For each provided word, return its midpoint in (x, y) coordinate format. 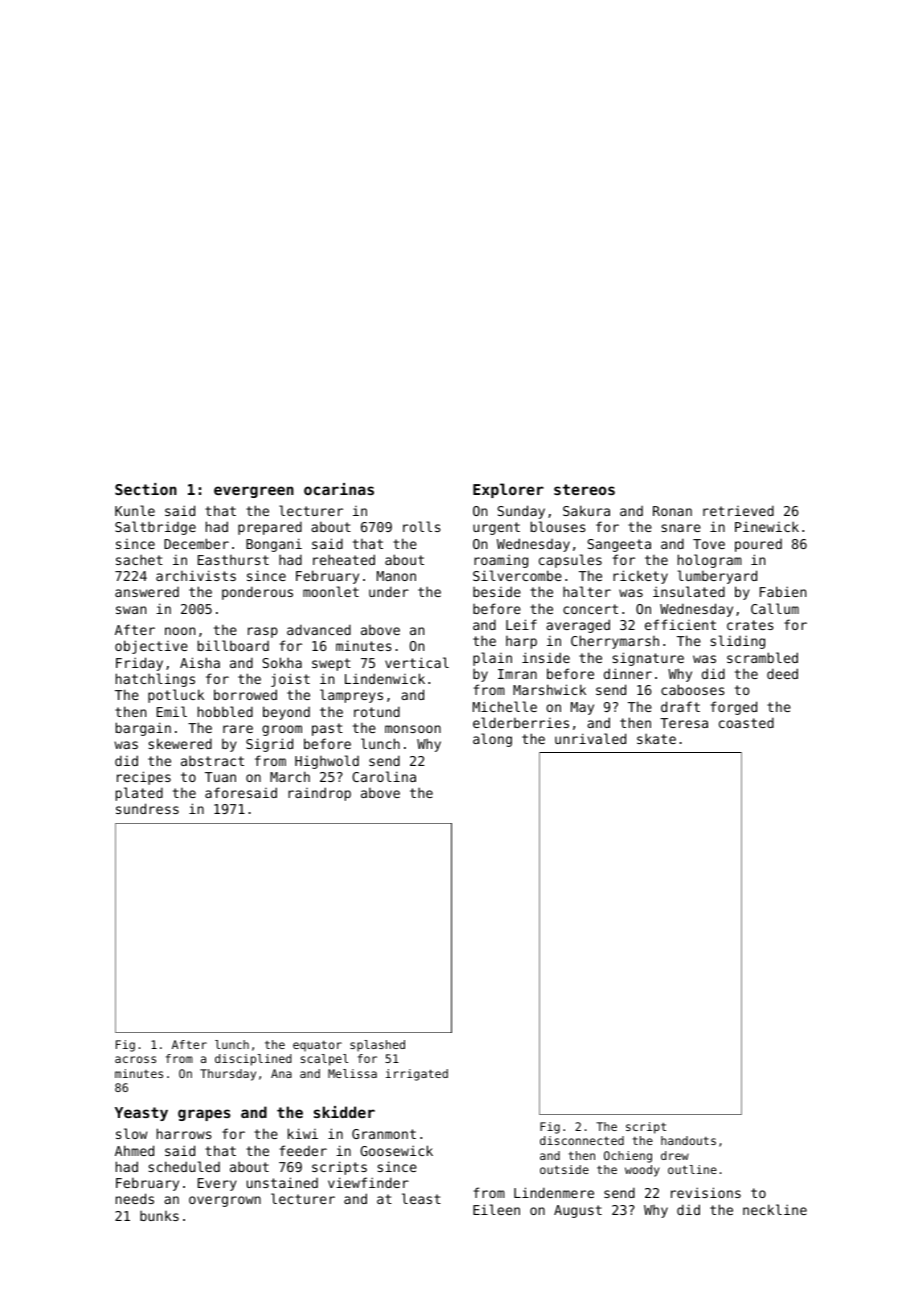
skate (656, 738)
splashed (377, 1046)
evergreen (254, 492)
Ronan (672, 511)
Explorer (508, 490)
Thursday (228, 1075)
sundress (147, 808)
